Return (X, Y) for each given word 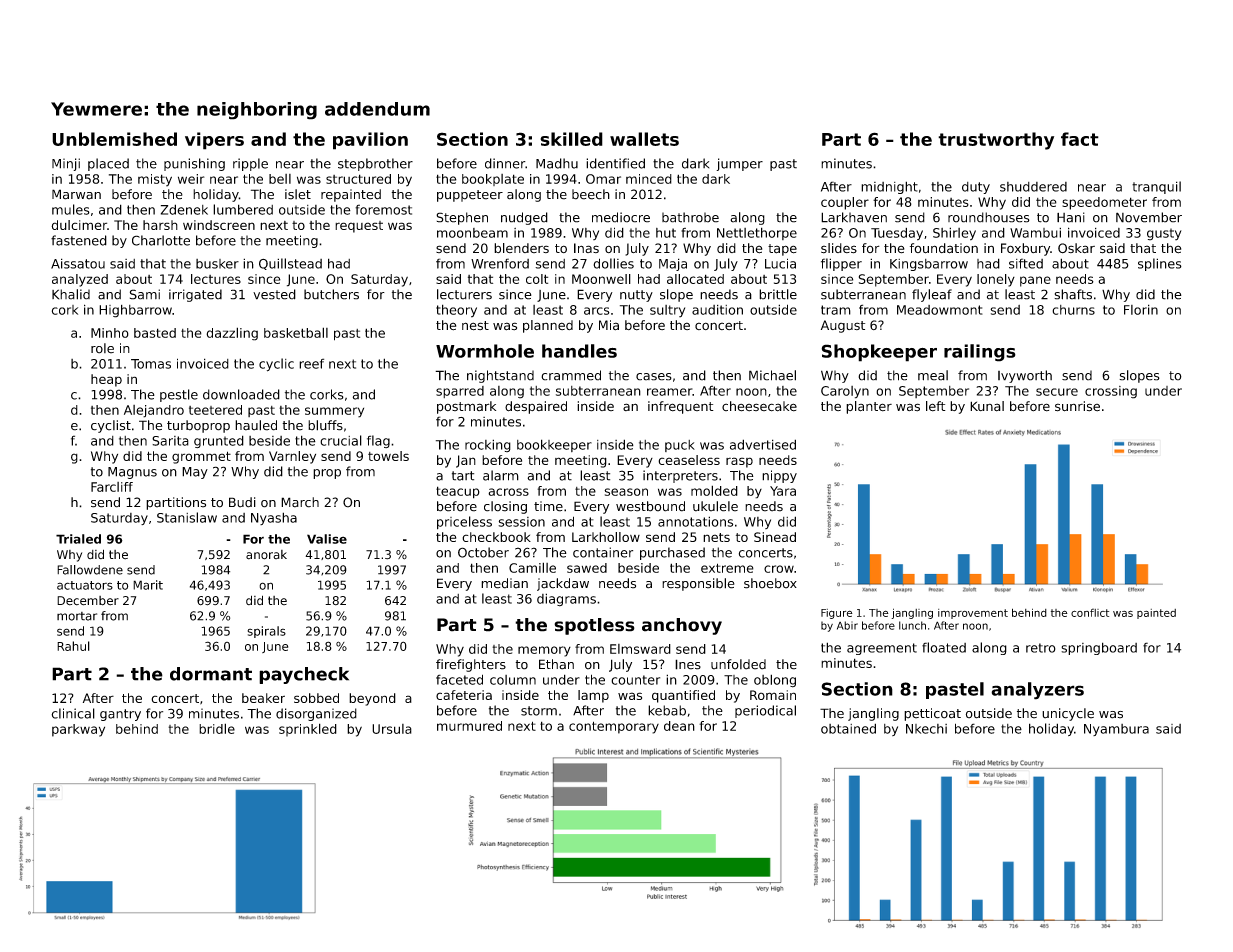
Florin (1141, 309)
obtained (848, 728)
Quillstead (290, 264)
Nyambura (1116, 730)
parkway (78, 730)
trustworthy (996, 141)
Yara (783, 491)
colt (537, 279)
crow (779, 569)
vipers (214, 141)
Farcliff (112, 487)
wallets (644, 139)
